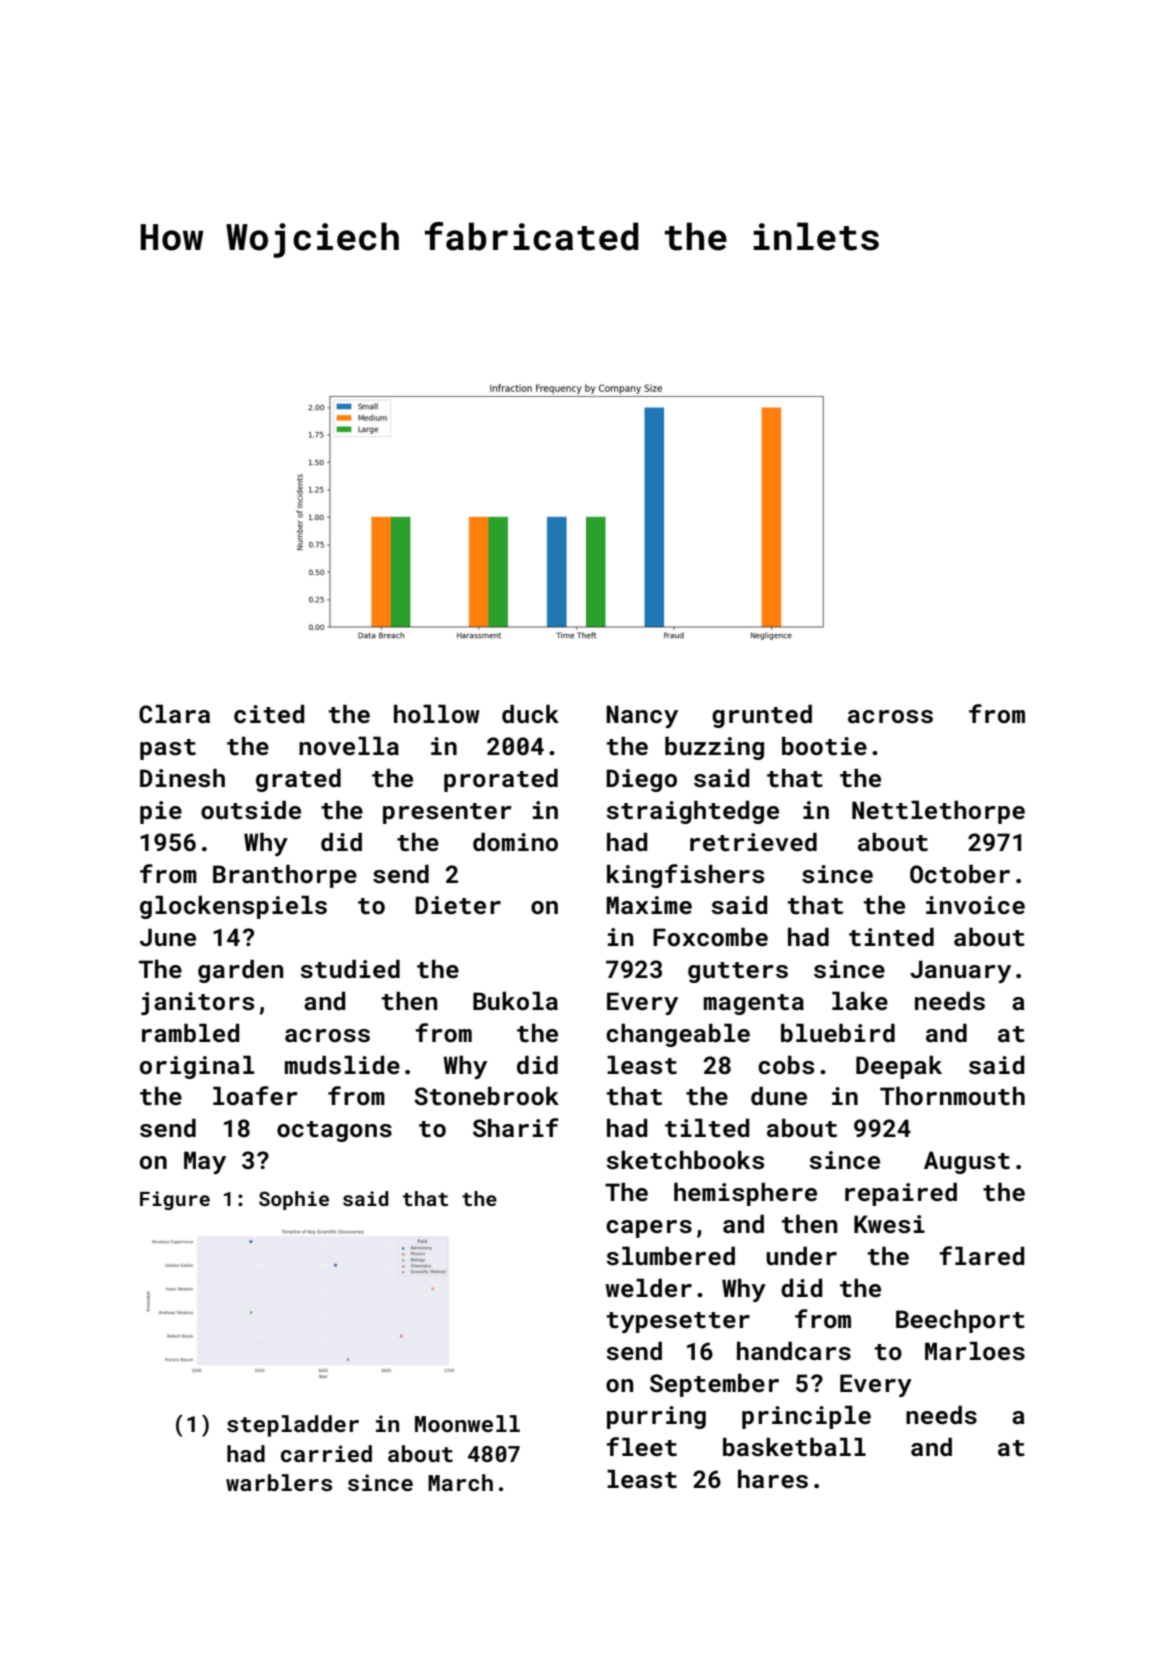 The height and width of the screenshot is (1654, 1165). What do you see at coordinates (649, 905) in the screenshot?
I see `Maxime` at bounding box center [649, 905].
